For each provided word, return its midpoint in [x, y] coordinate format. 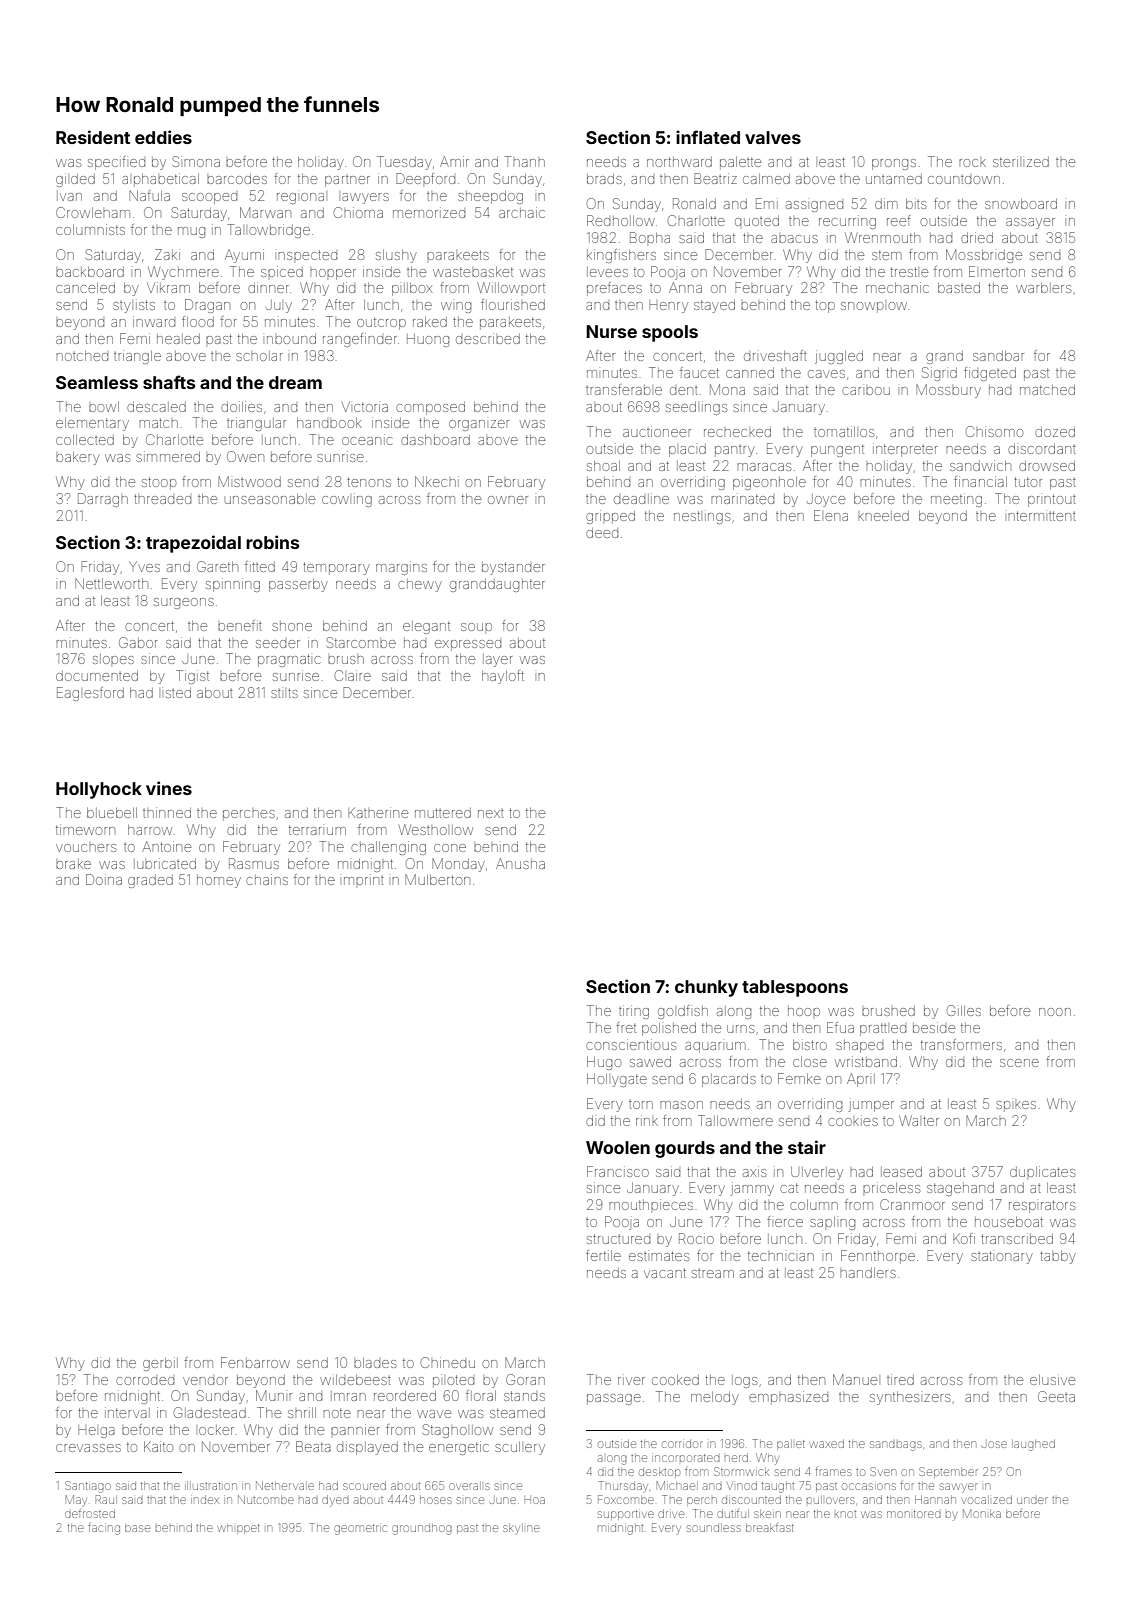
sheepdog [490, 197]
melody [715, 1398]
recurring [847, 222]
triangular [256, 424]
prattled [883, 1029]
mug [191, 232]
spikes [1016, 1106]
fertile [603, 1255]
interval [127, 1412]
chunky [706, 988]
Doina [104, 879]
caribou [866, 391]
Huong [428, 340]
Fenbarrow [255, 1362]
